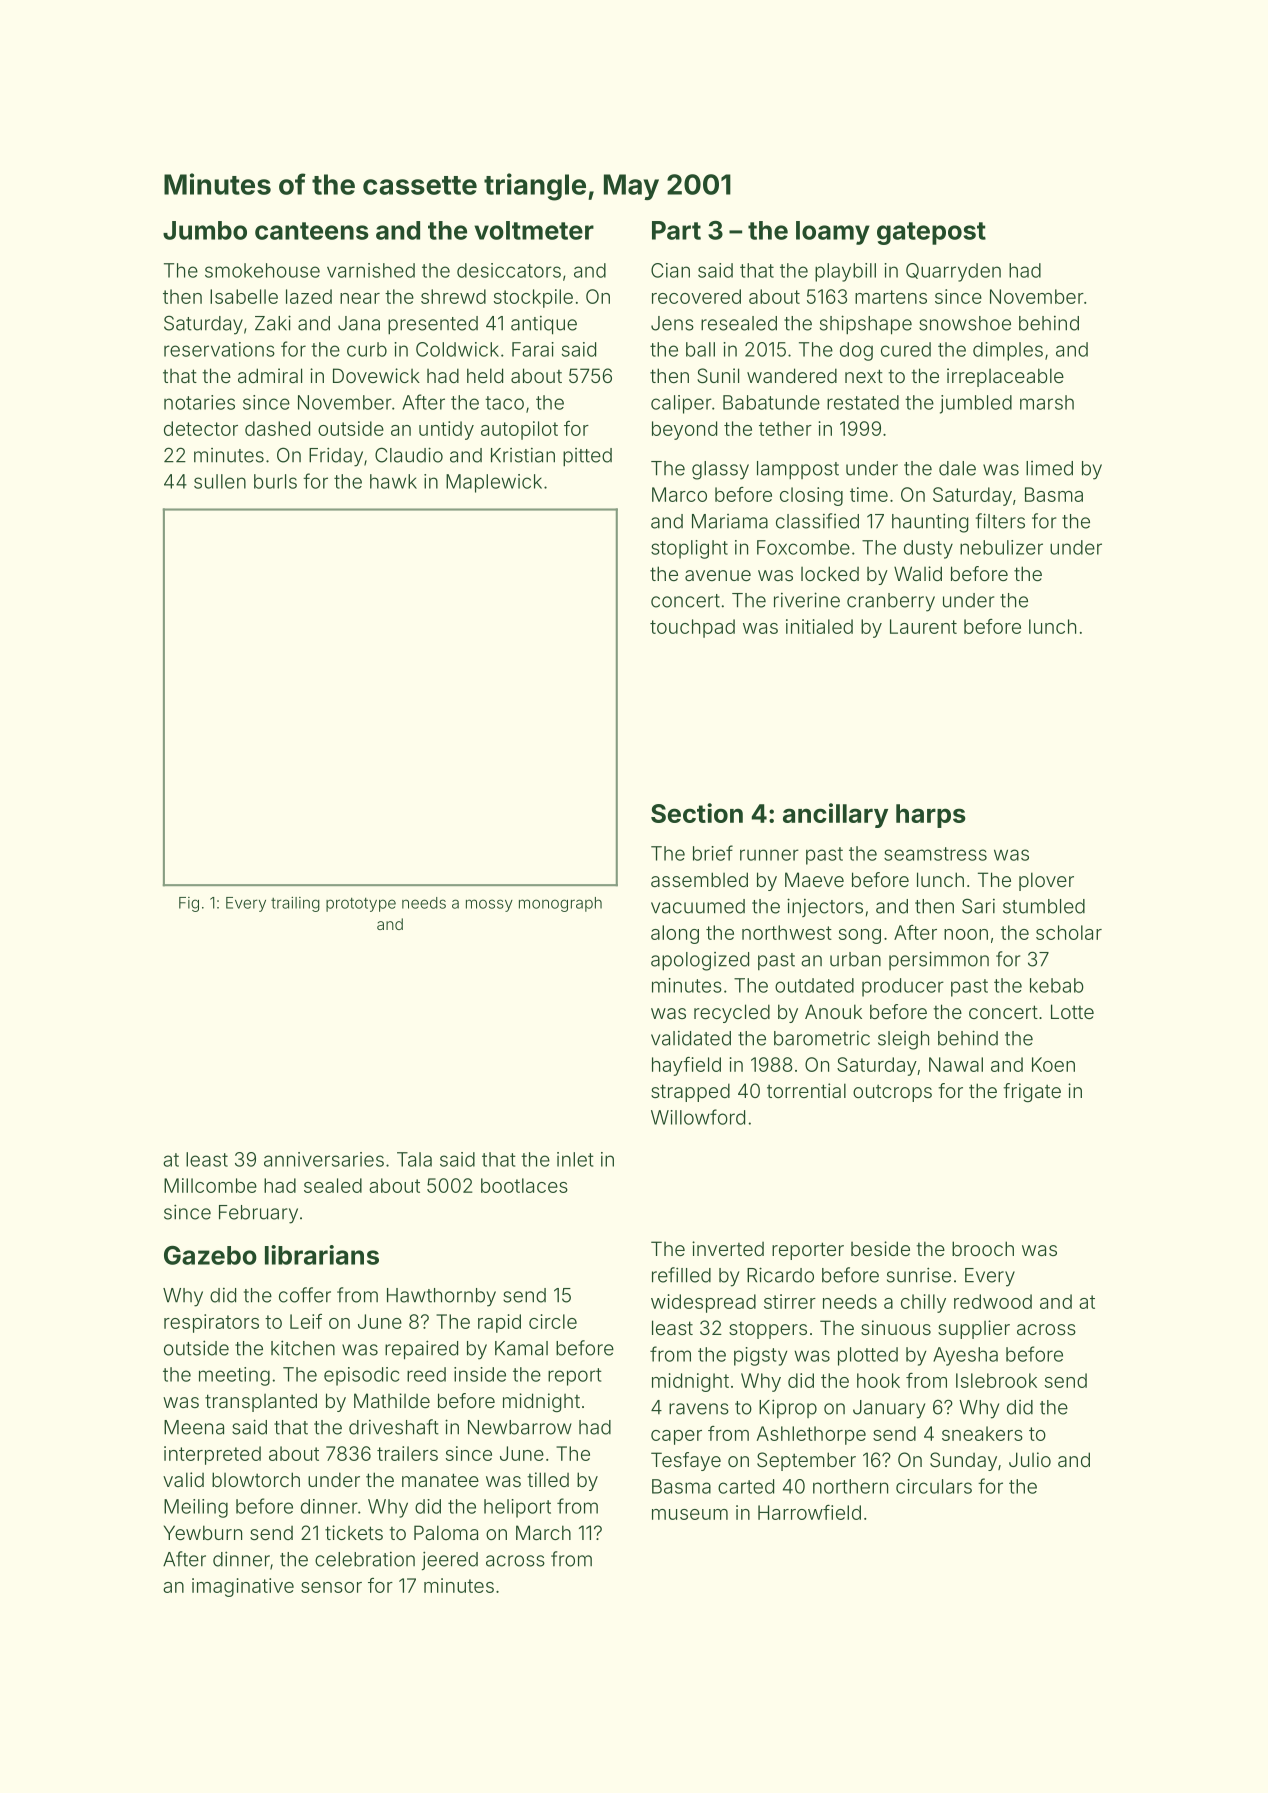 The width and height of the image is (1268, 1793). What do you see at coordinates (697, 813) in the image?
I see `Section` at bounding box center [697, 813].
